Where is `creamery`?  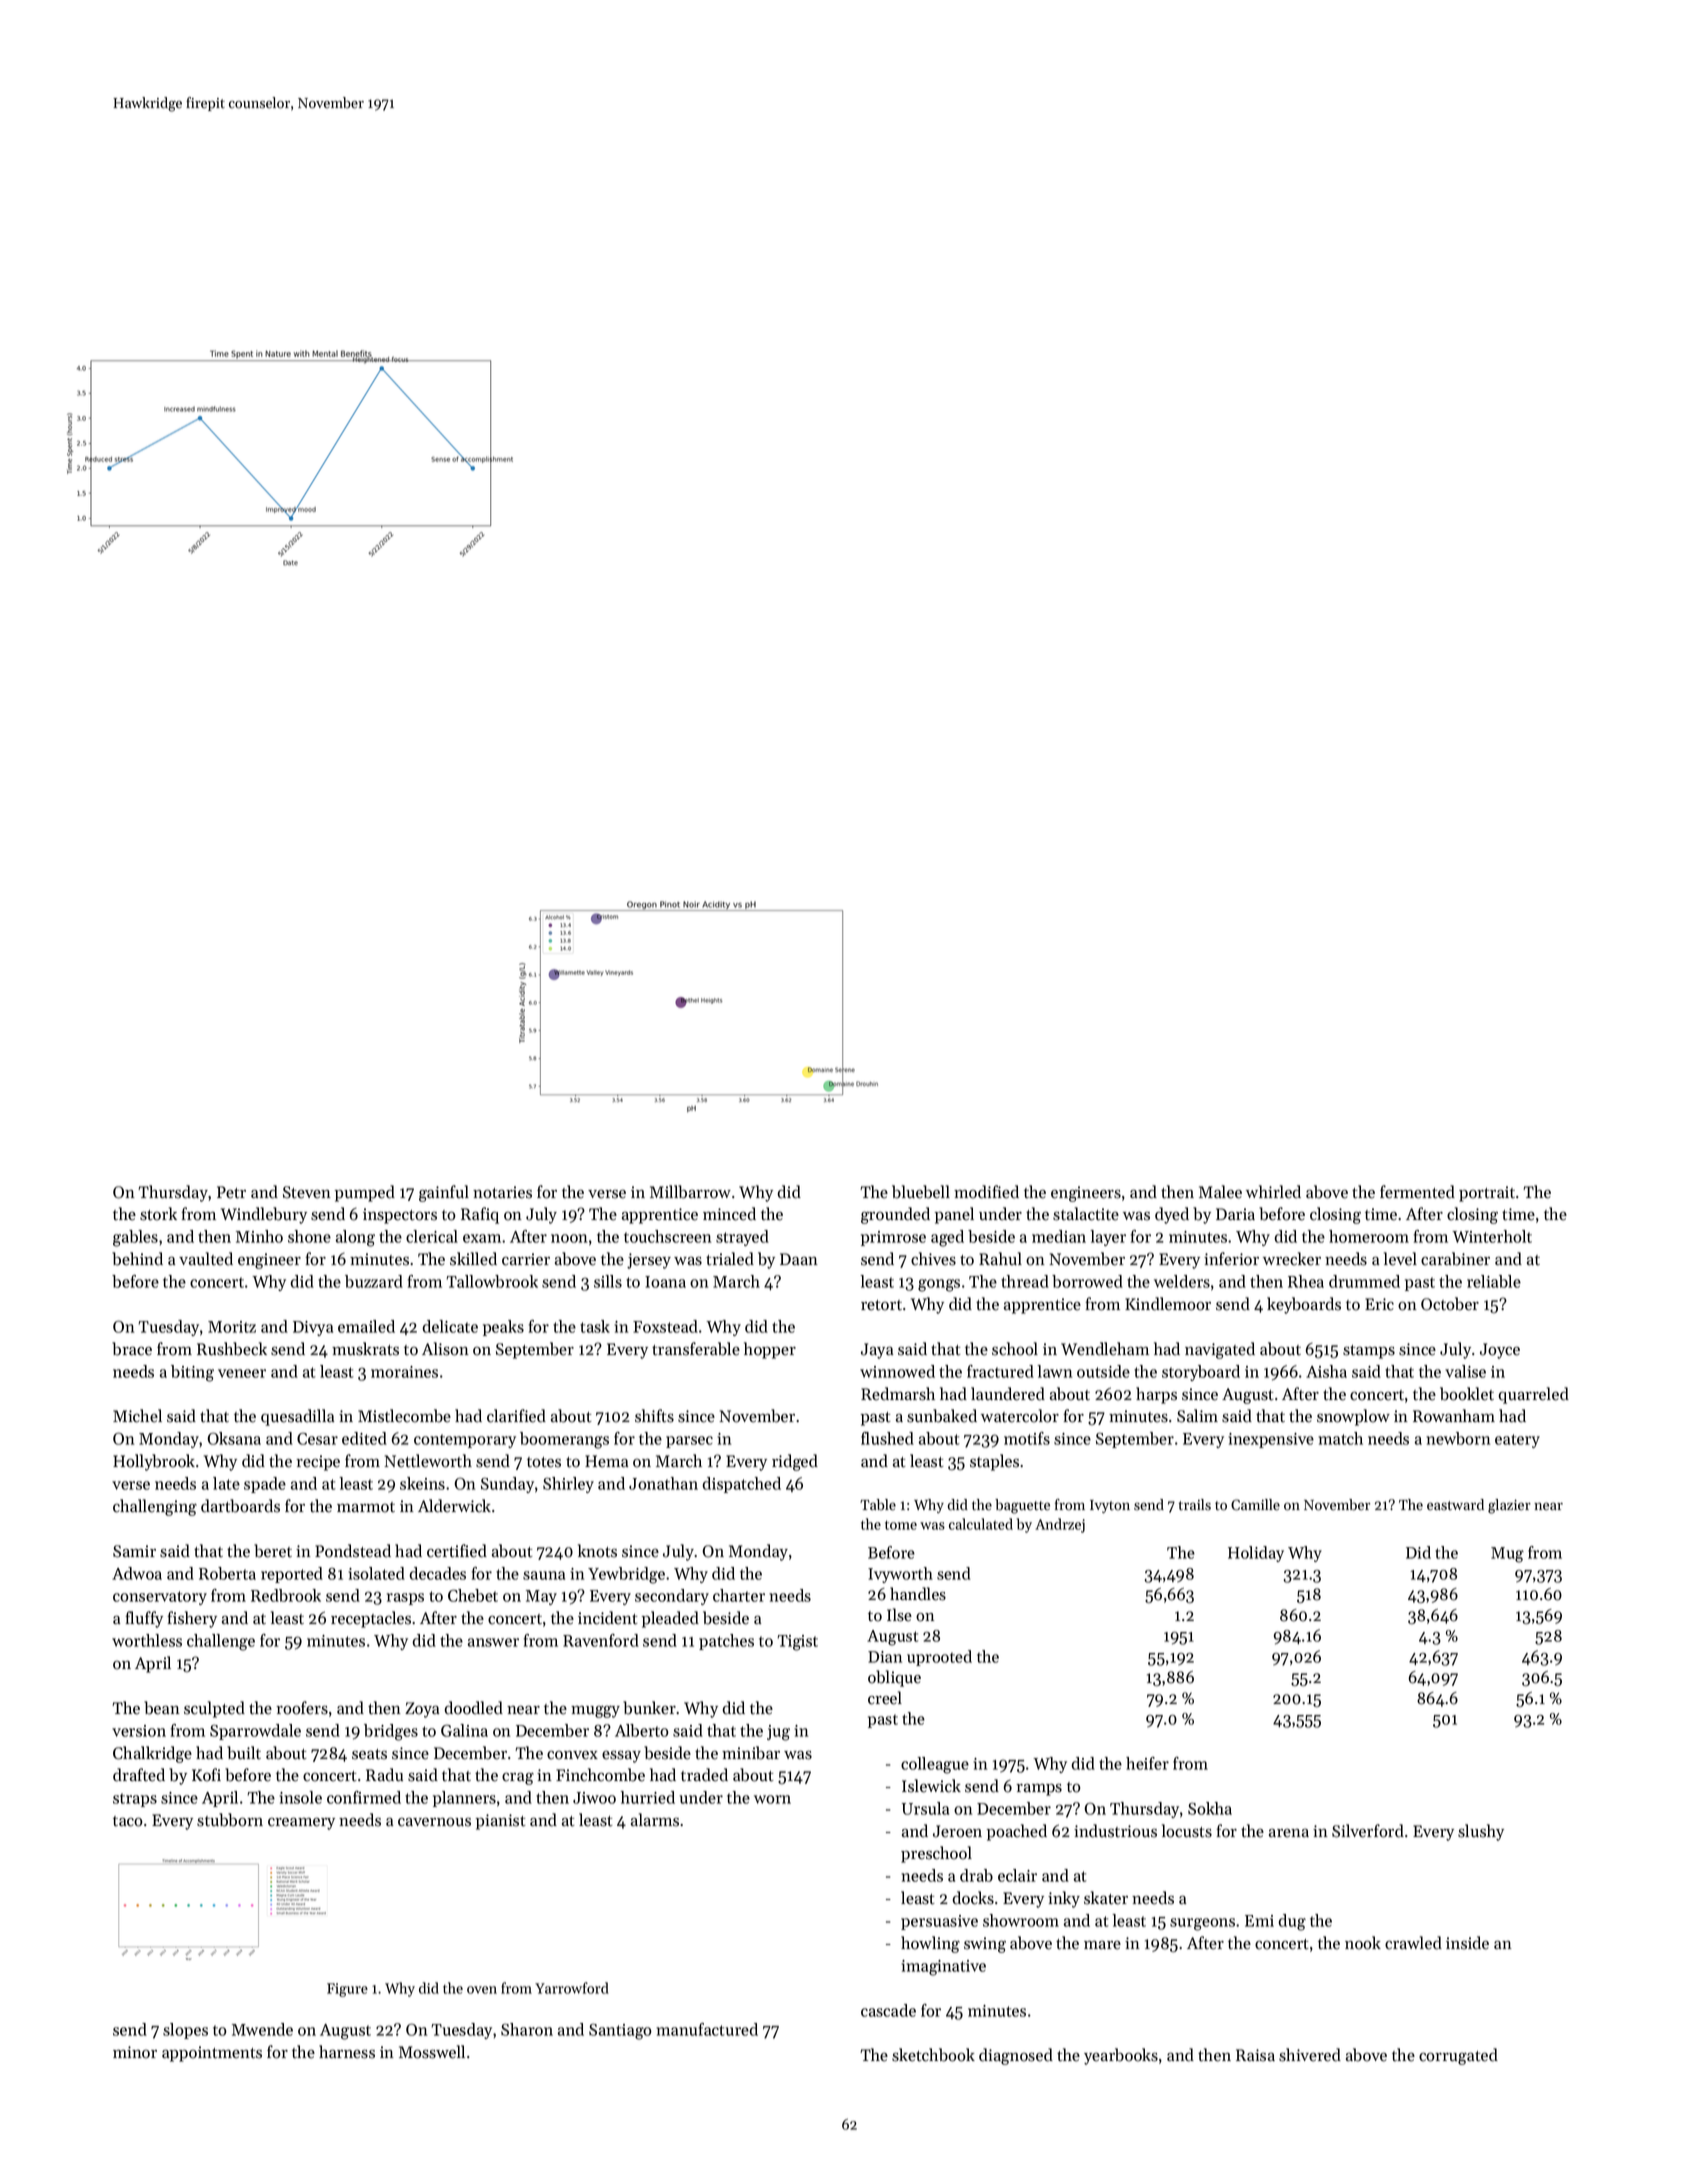
creamery is located at coordinates (301, 1823).
